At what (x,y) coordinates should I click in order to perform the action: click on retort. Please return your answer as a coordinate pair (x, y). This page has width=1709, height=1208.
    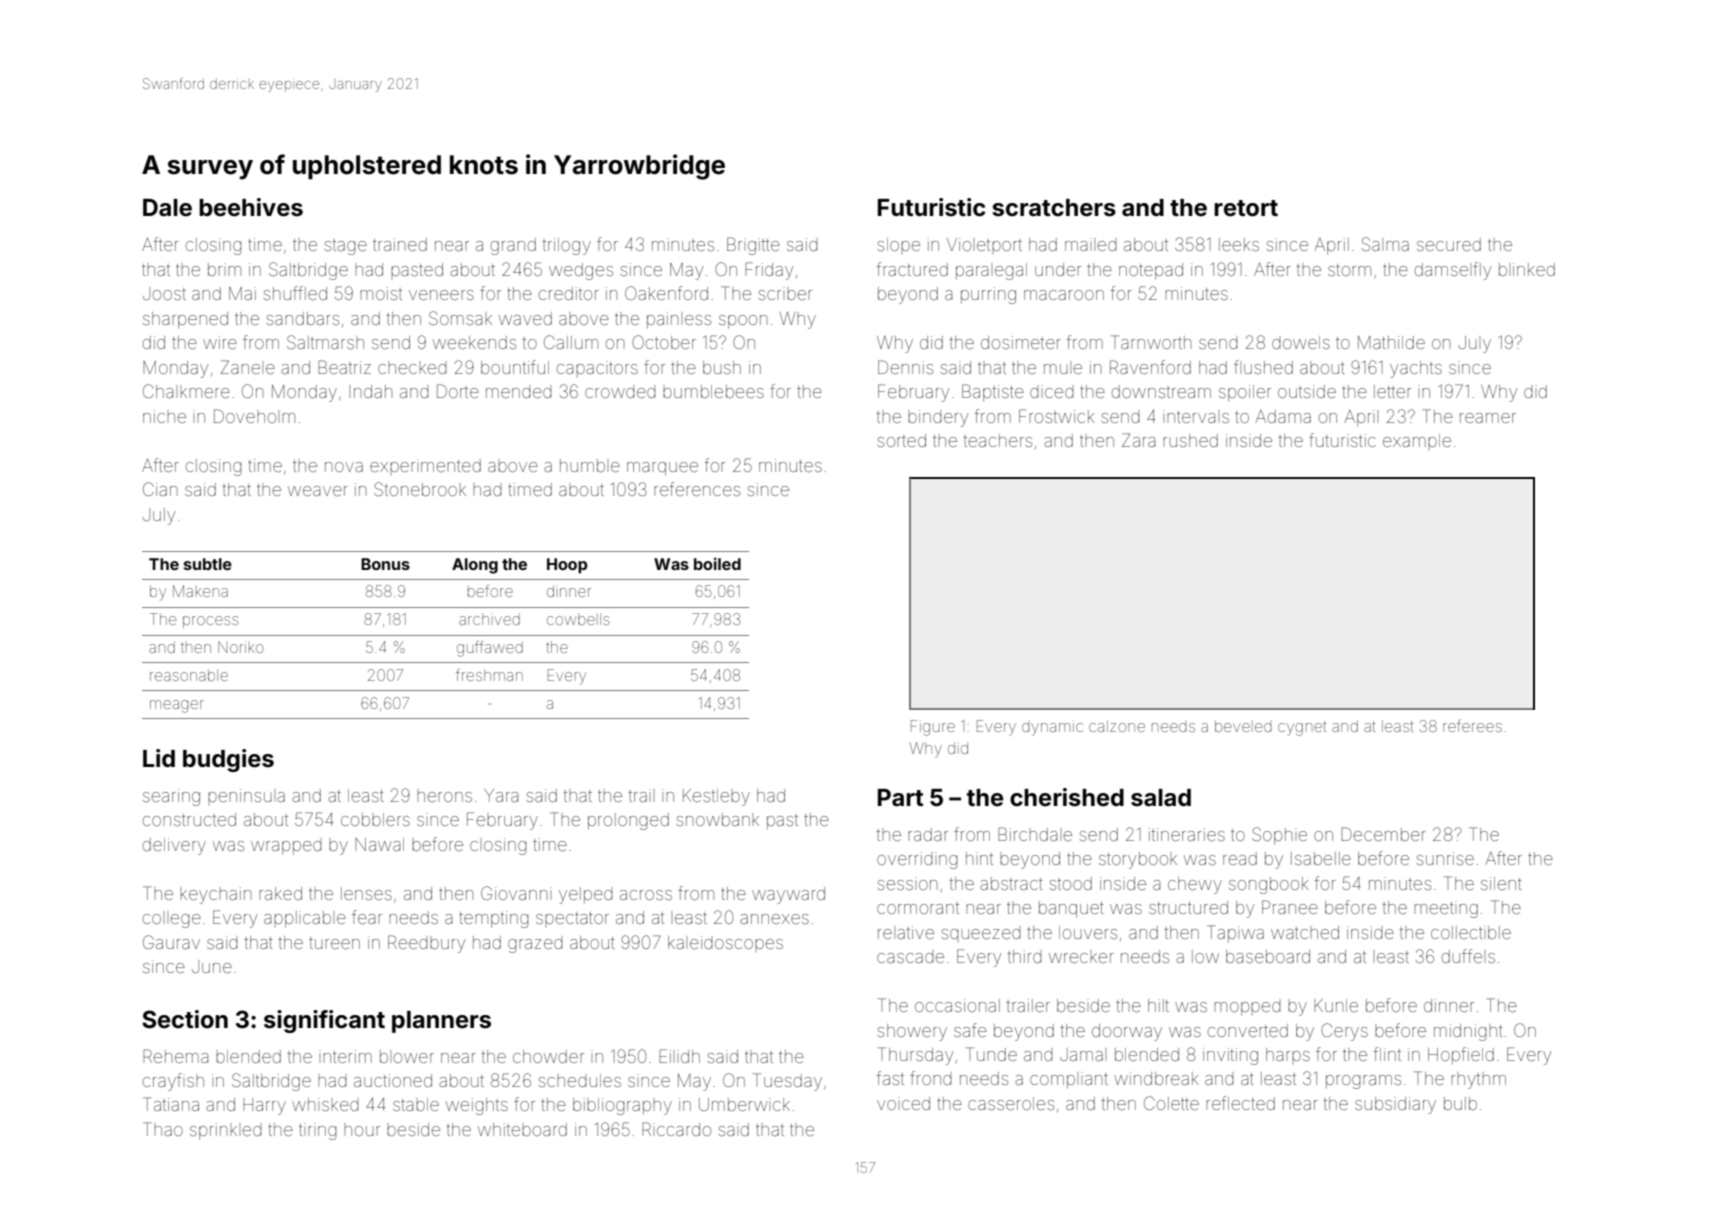
    Looking at the image, I should click on (1246, 208).
